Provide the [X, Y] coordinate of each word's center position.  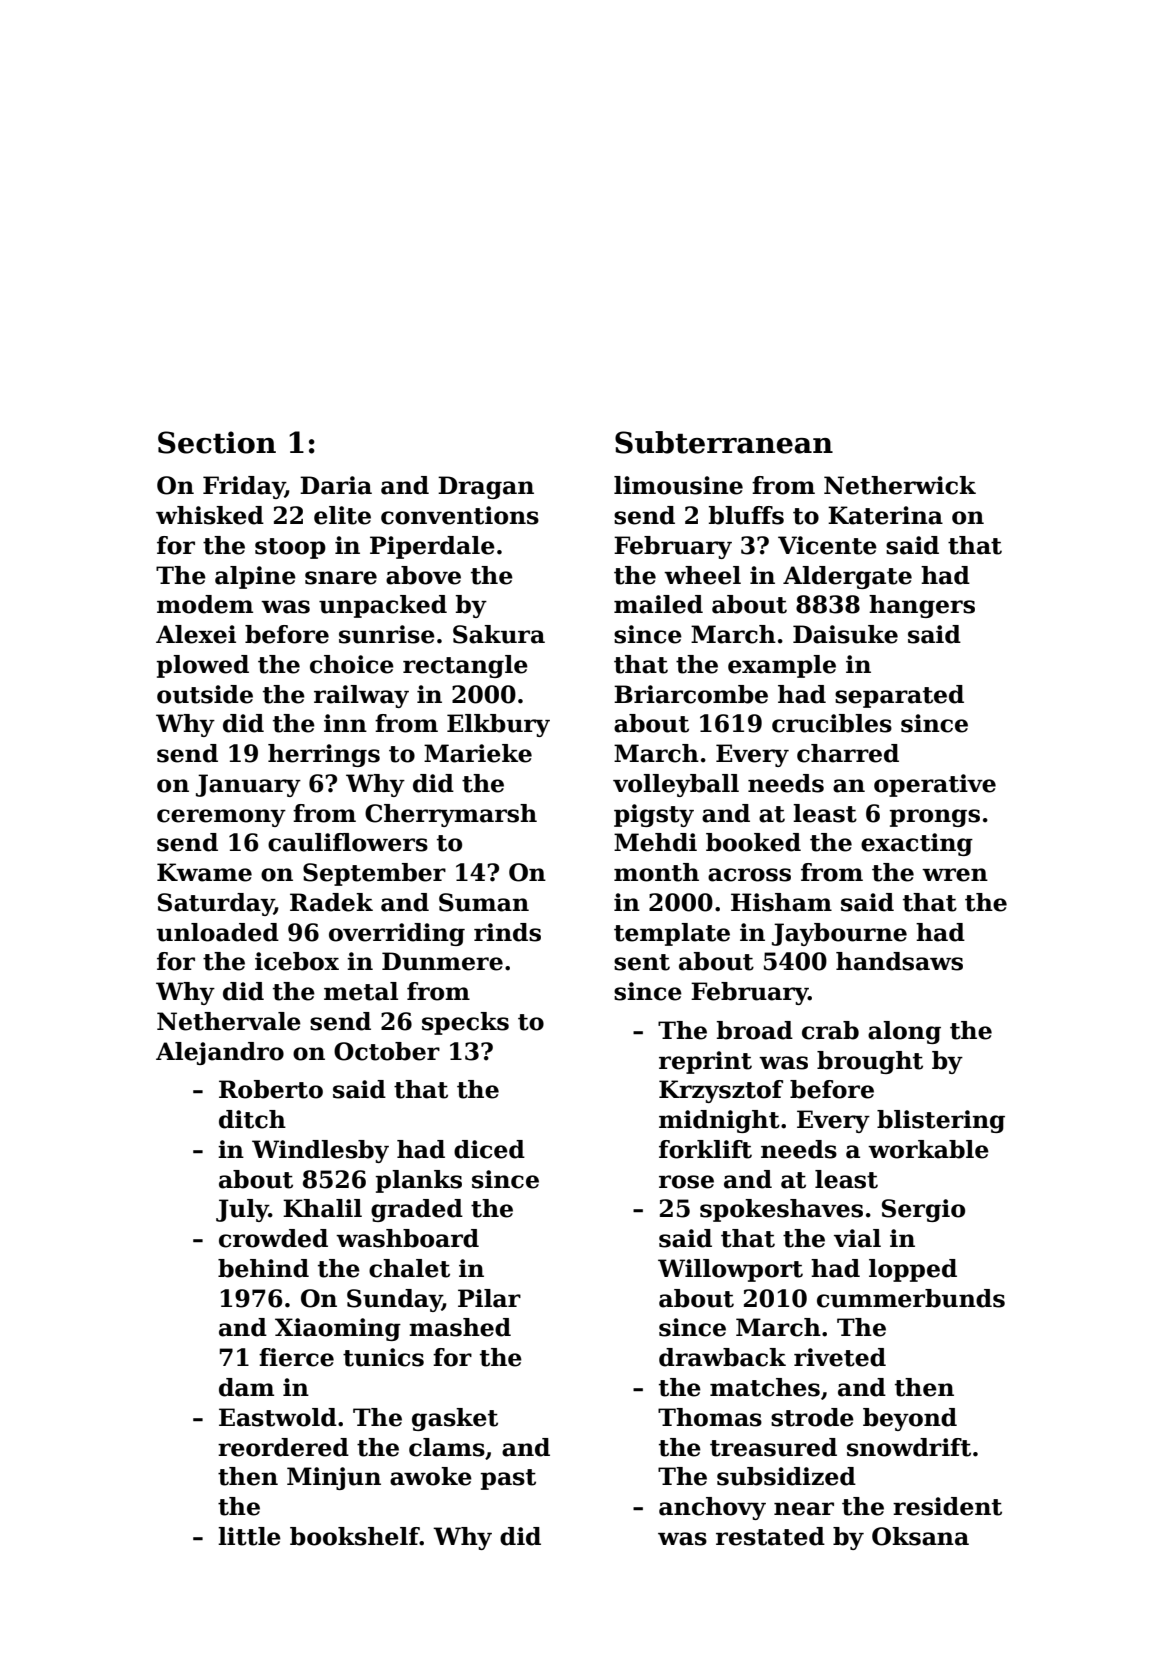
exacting [917, 844]
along [904, 1032]
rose [686, 1182]
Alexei [196, 634]
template [672, 934]
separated [899, 696]
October [387, 1051]
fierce [296, 1357]
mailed [658, 604]
